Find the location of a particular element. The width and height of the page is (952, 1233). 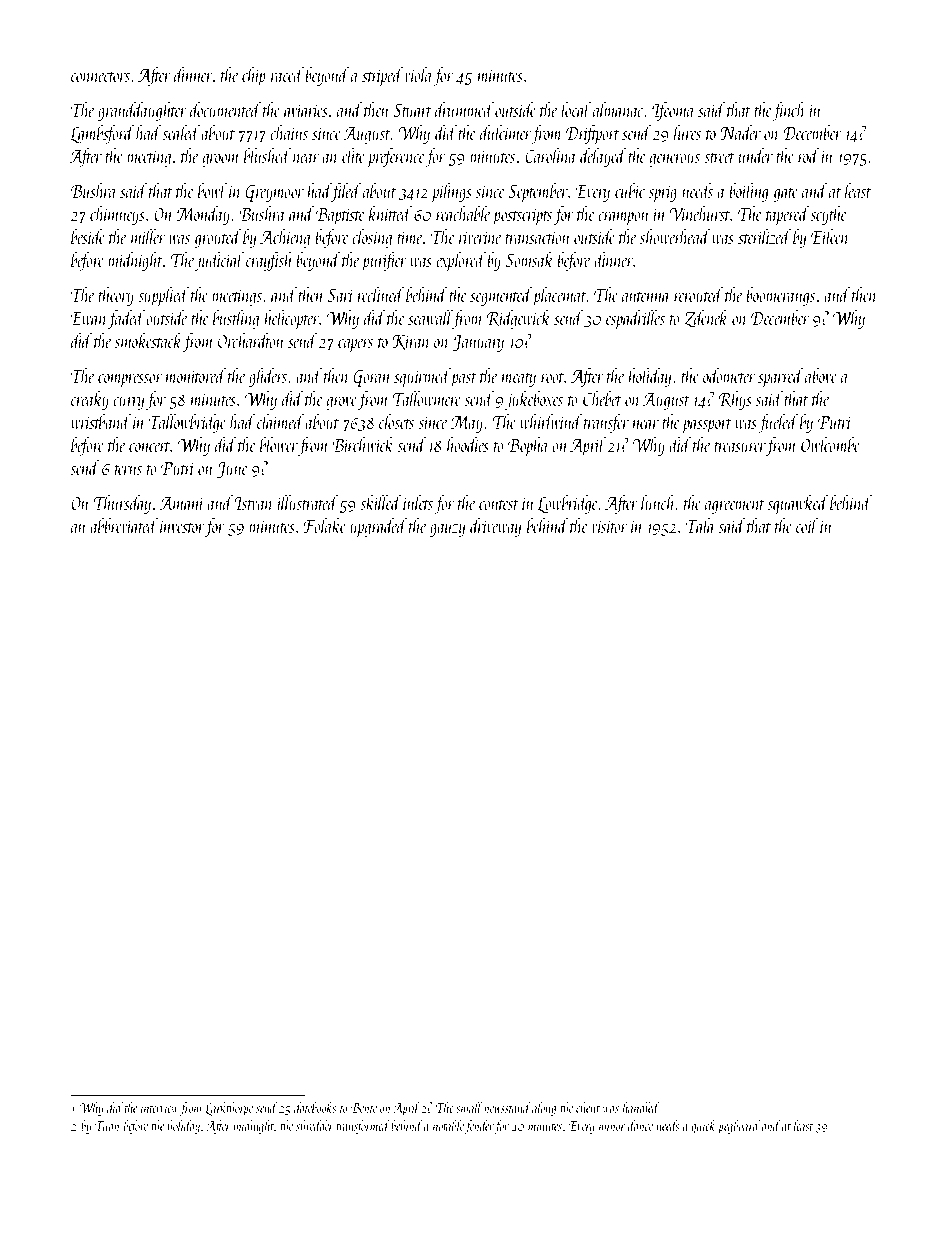

coil is located at coordinates (807, 525).
